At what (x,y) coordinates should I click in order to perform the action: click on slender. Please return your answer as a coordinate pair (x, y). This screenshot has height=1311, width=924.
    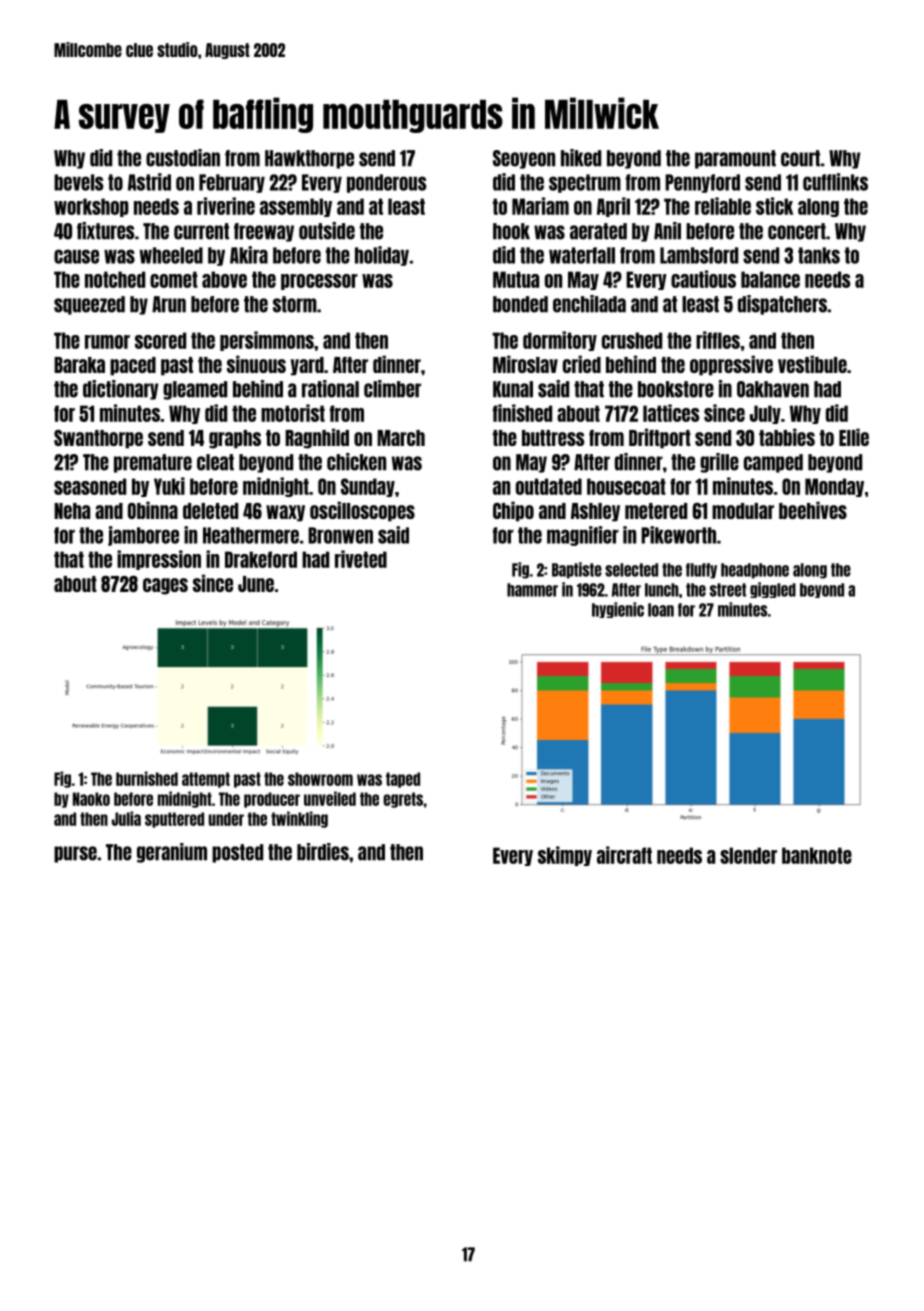
    Looking at the image, I should click on (748, 855).
